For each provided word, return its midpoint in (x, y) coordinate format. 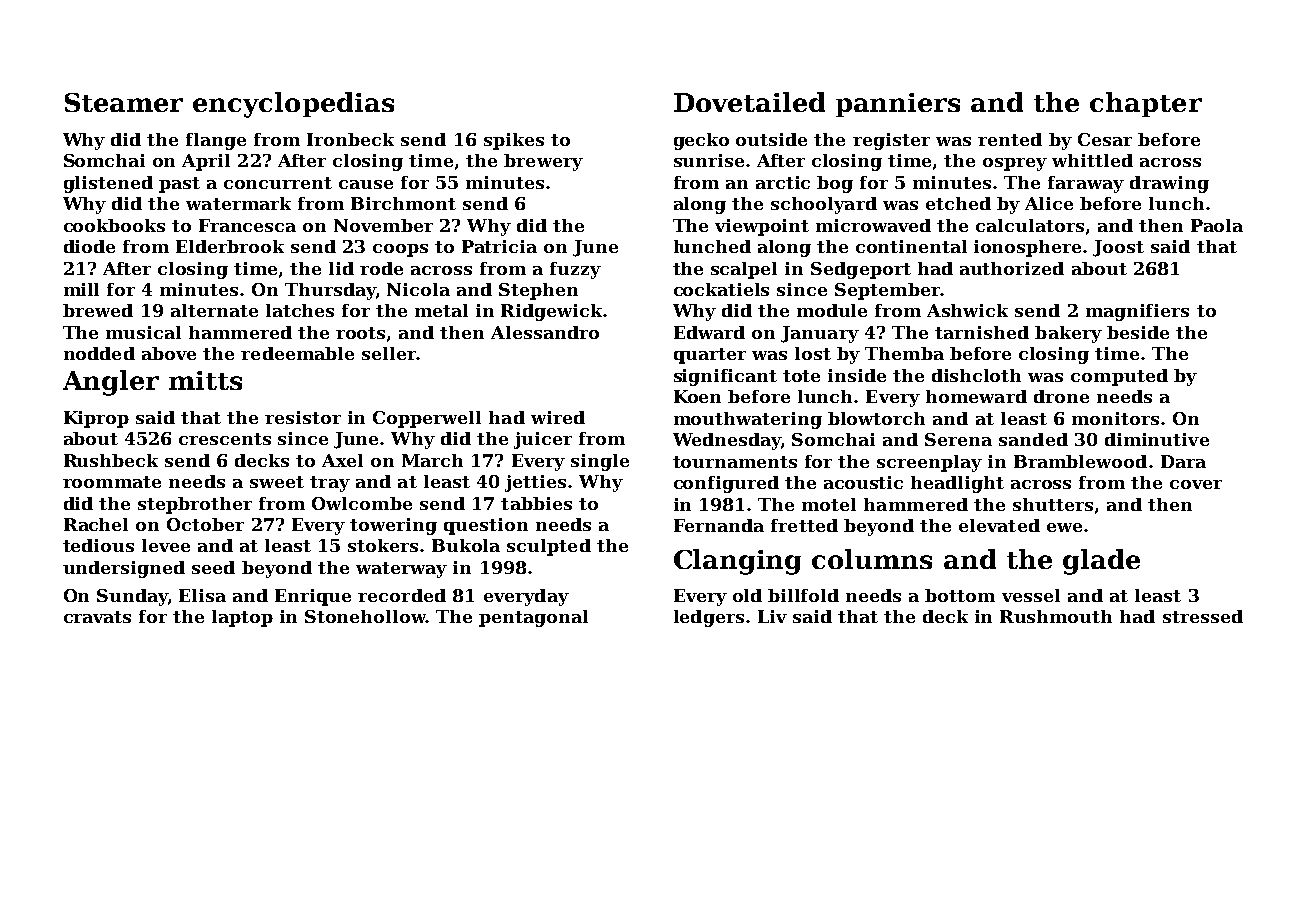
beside (1138, 332)
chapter (1146, 104)
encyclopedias (293, 105)
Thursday (330, 291)
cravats (97, 617)
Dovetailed (749, 102)
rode (381, 268)
